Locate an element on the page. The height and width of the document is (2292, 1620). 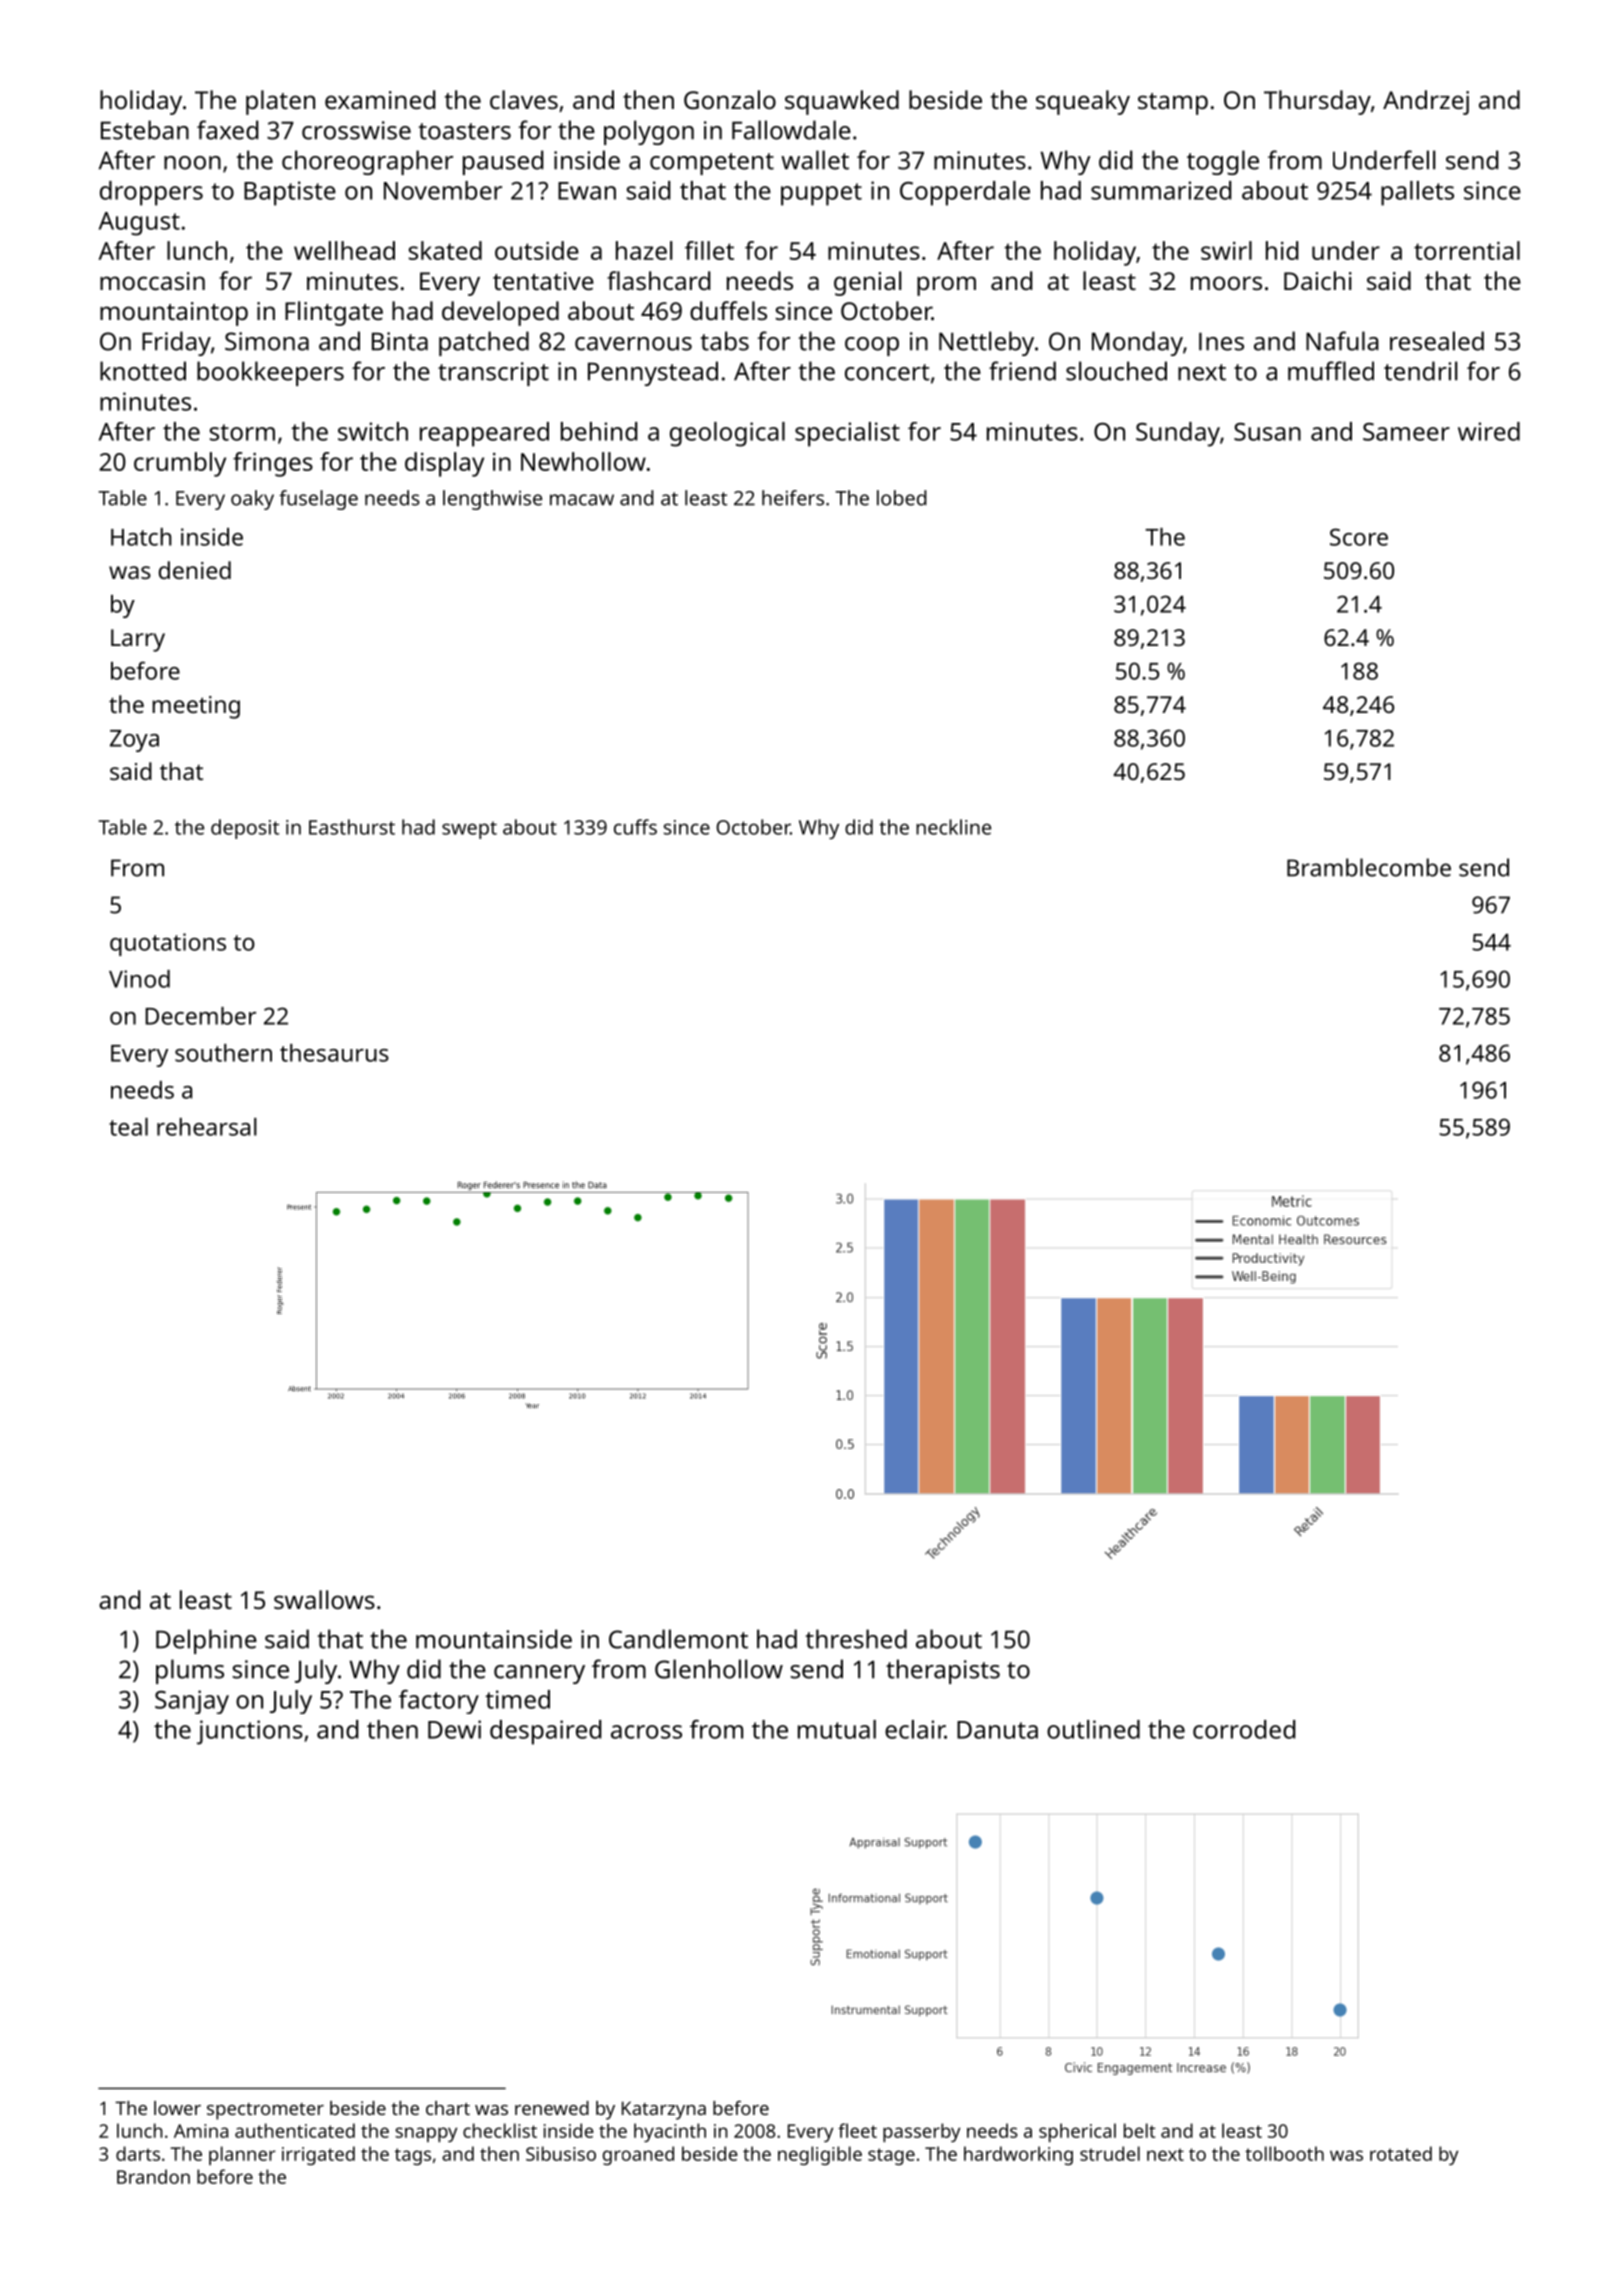
threshed is located at coordinates (856, 1639).
